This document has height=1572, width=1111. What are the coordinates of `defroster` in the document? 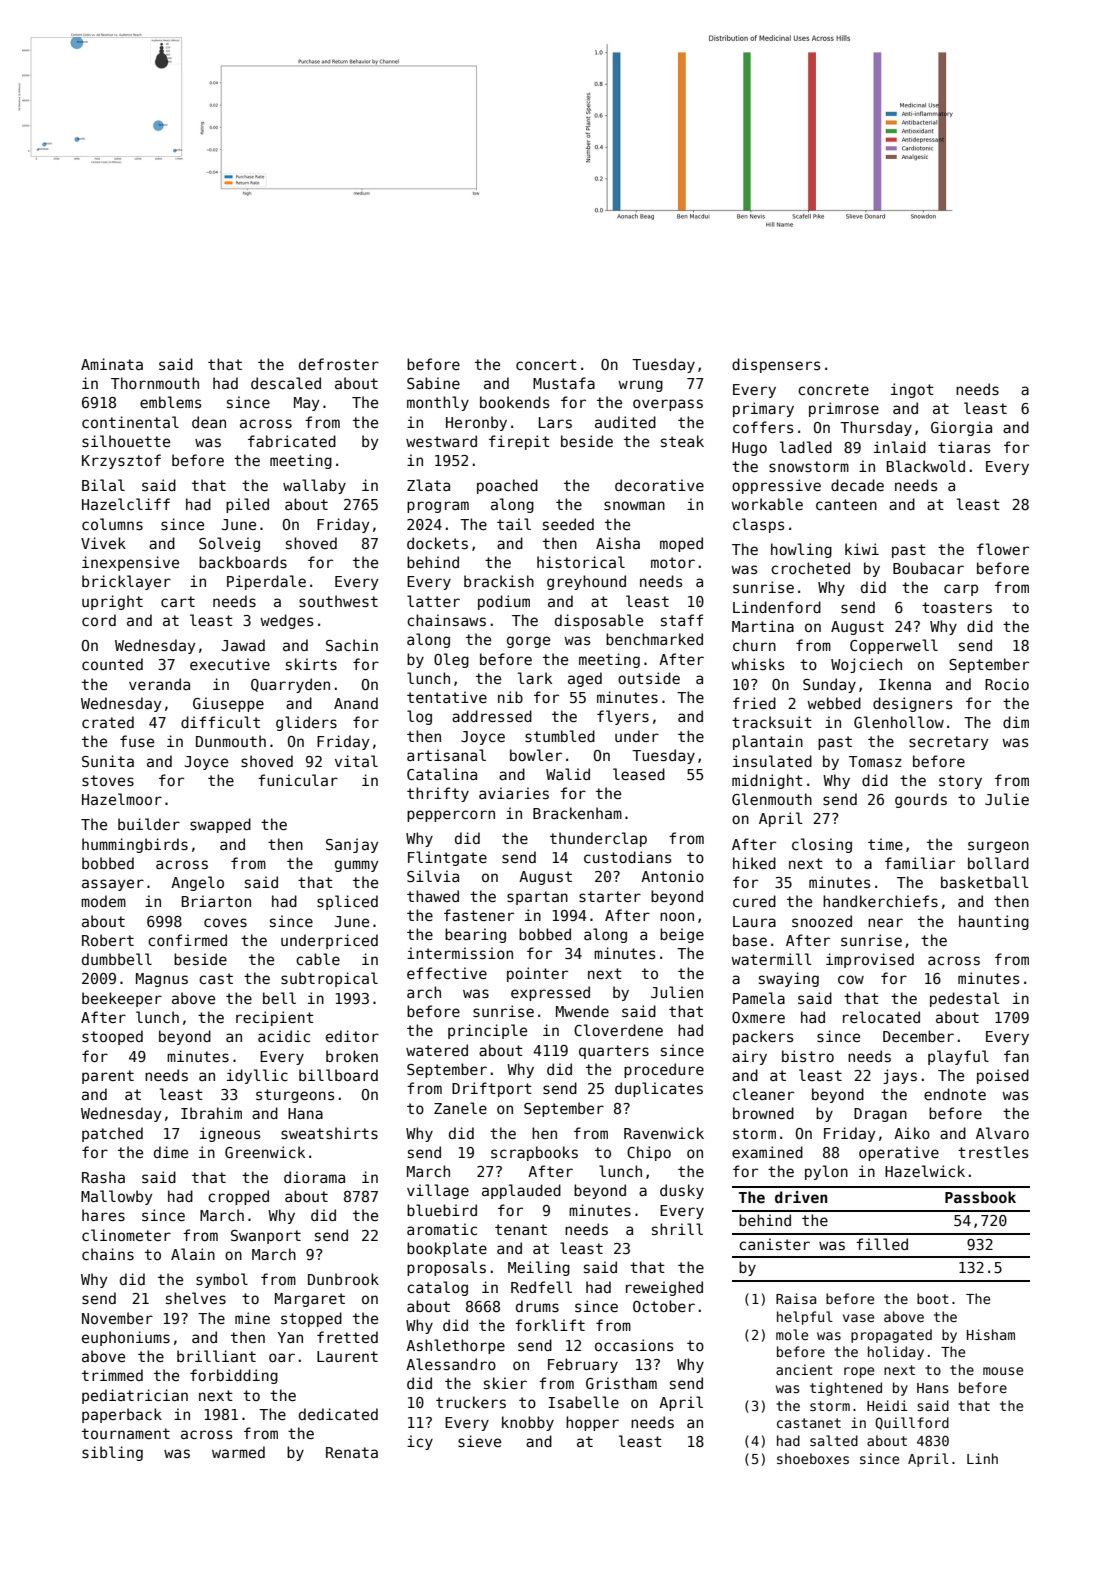 It's located at (339, 364).
